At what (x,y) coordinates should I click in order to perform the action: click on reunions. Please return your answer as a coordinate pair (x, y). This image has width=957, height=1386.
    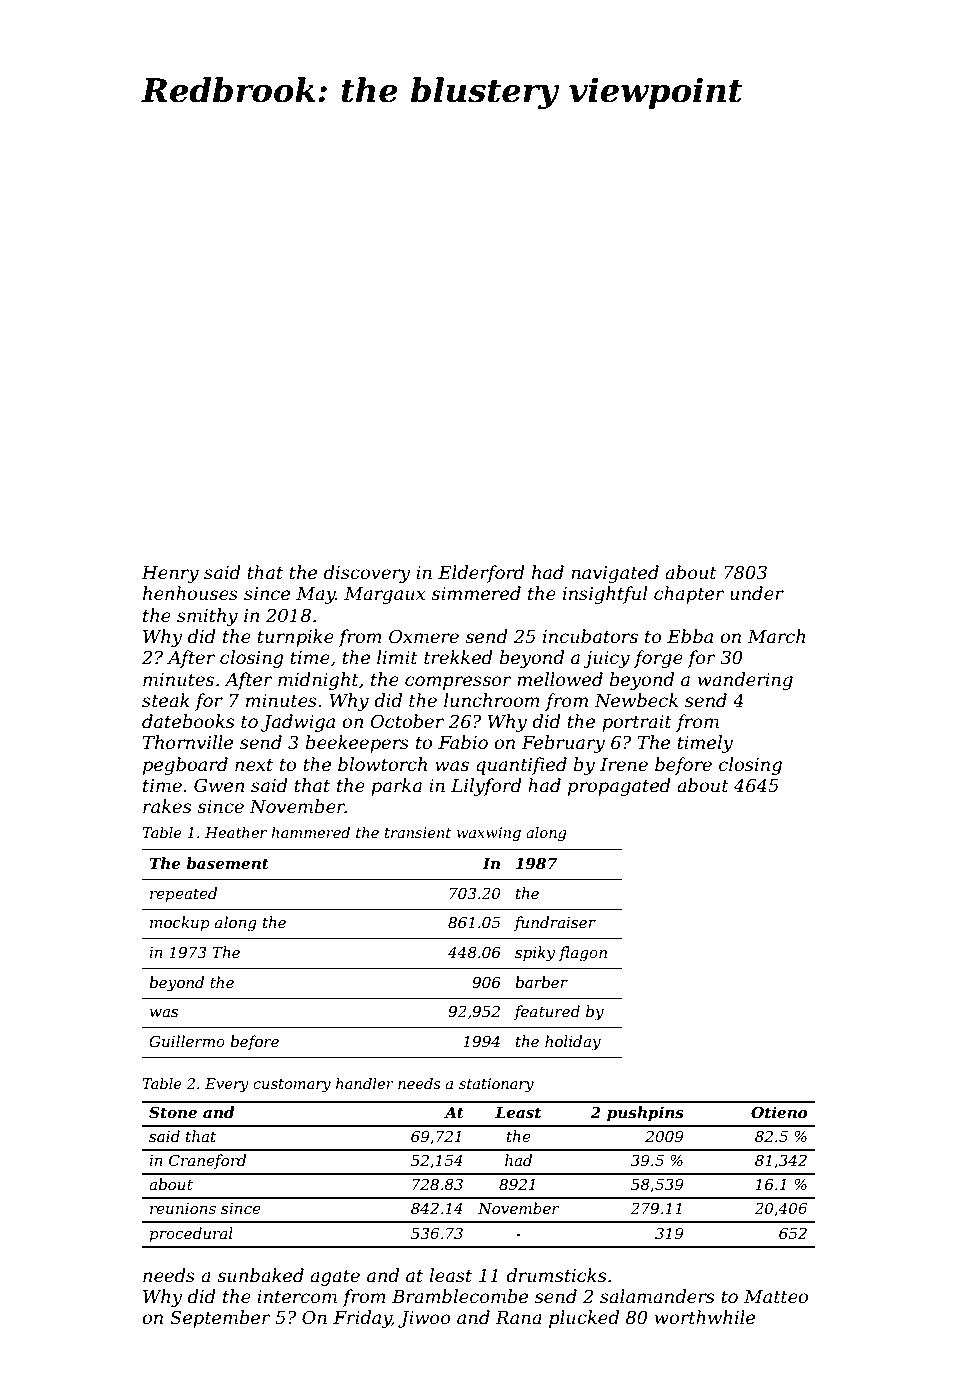
    Looking at the image, I should click on (183, 1208).
